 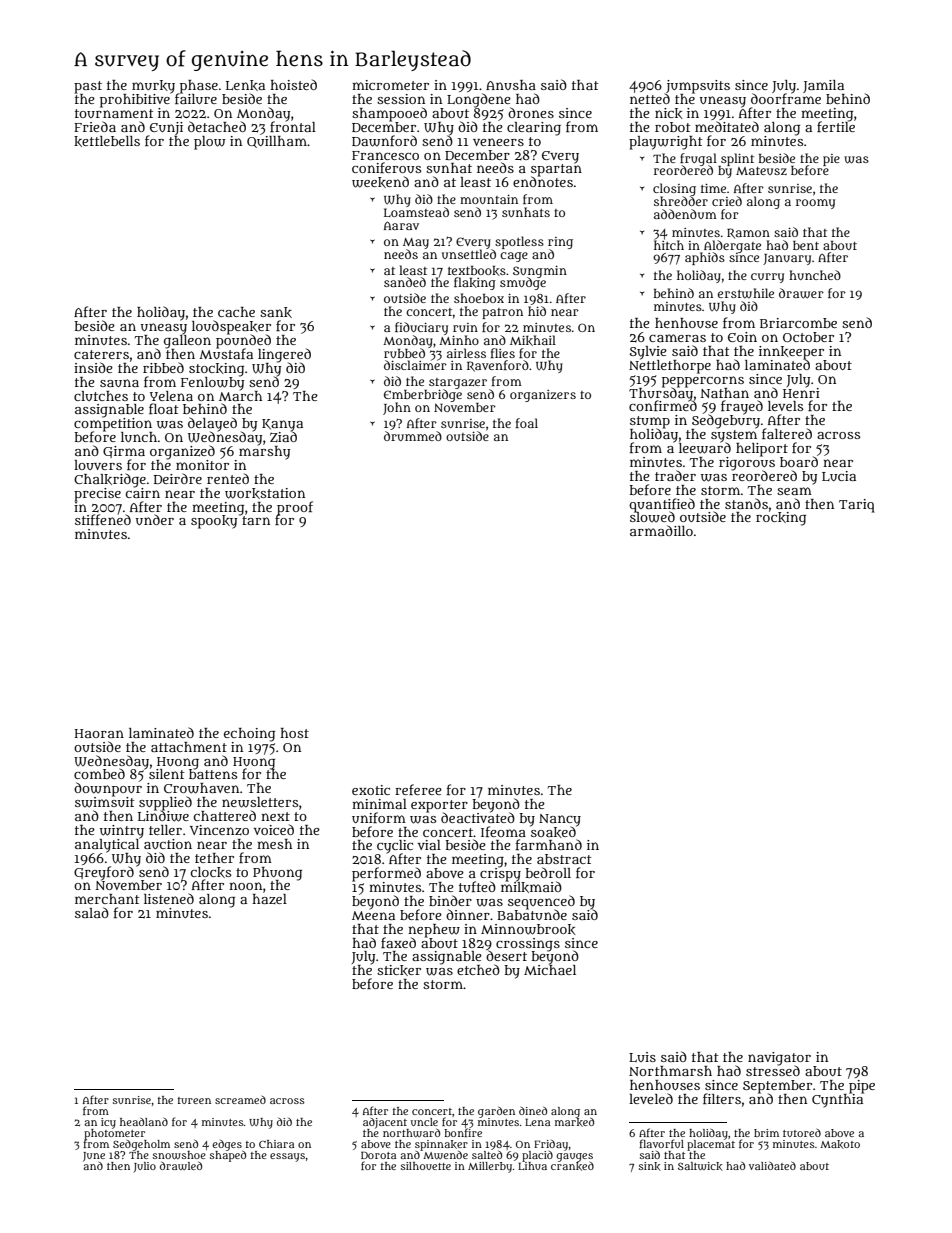 I want to click on trader, so click(x=675, y=475).
